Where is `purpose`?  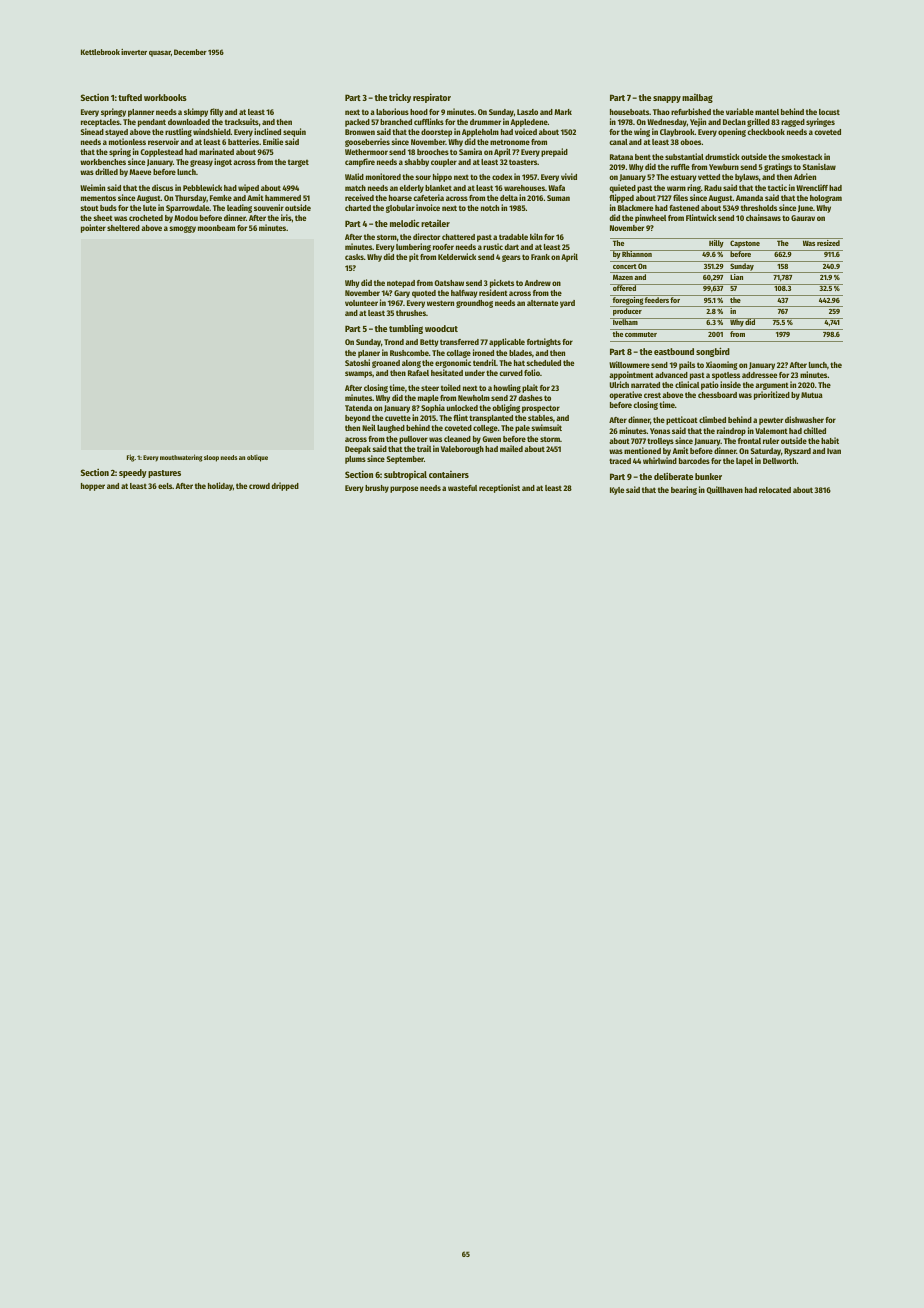
purpose is located at coordinates (404, 489).
